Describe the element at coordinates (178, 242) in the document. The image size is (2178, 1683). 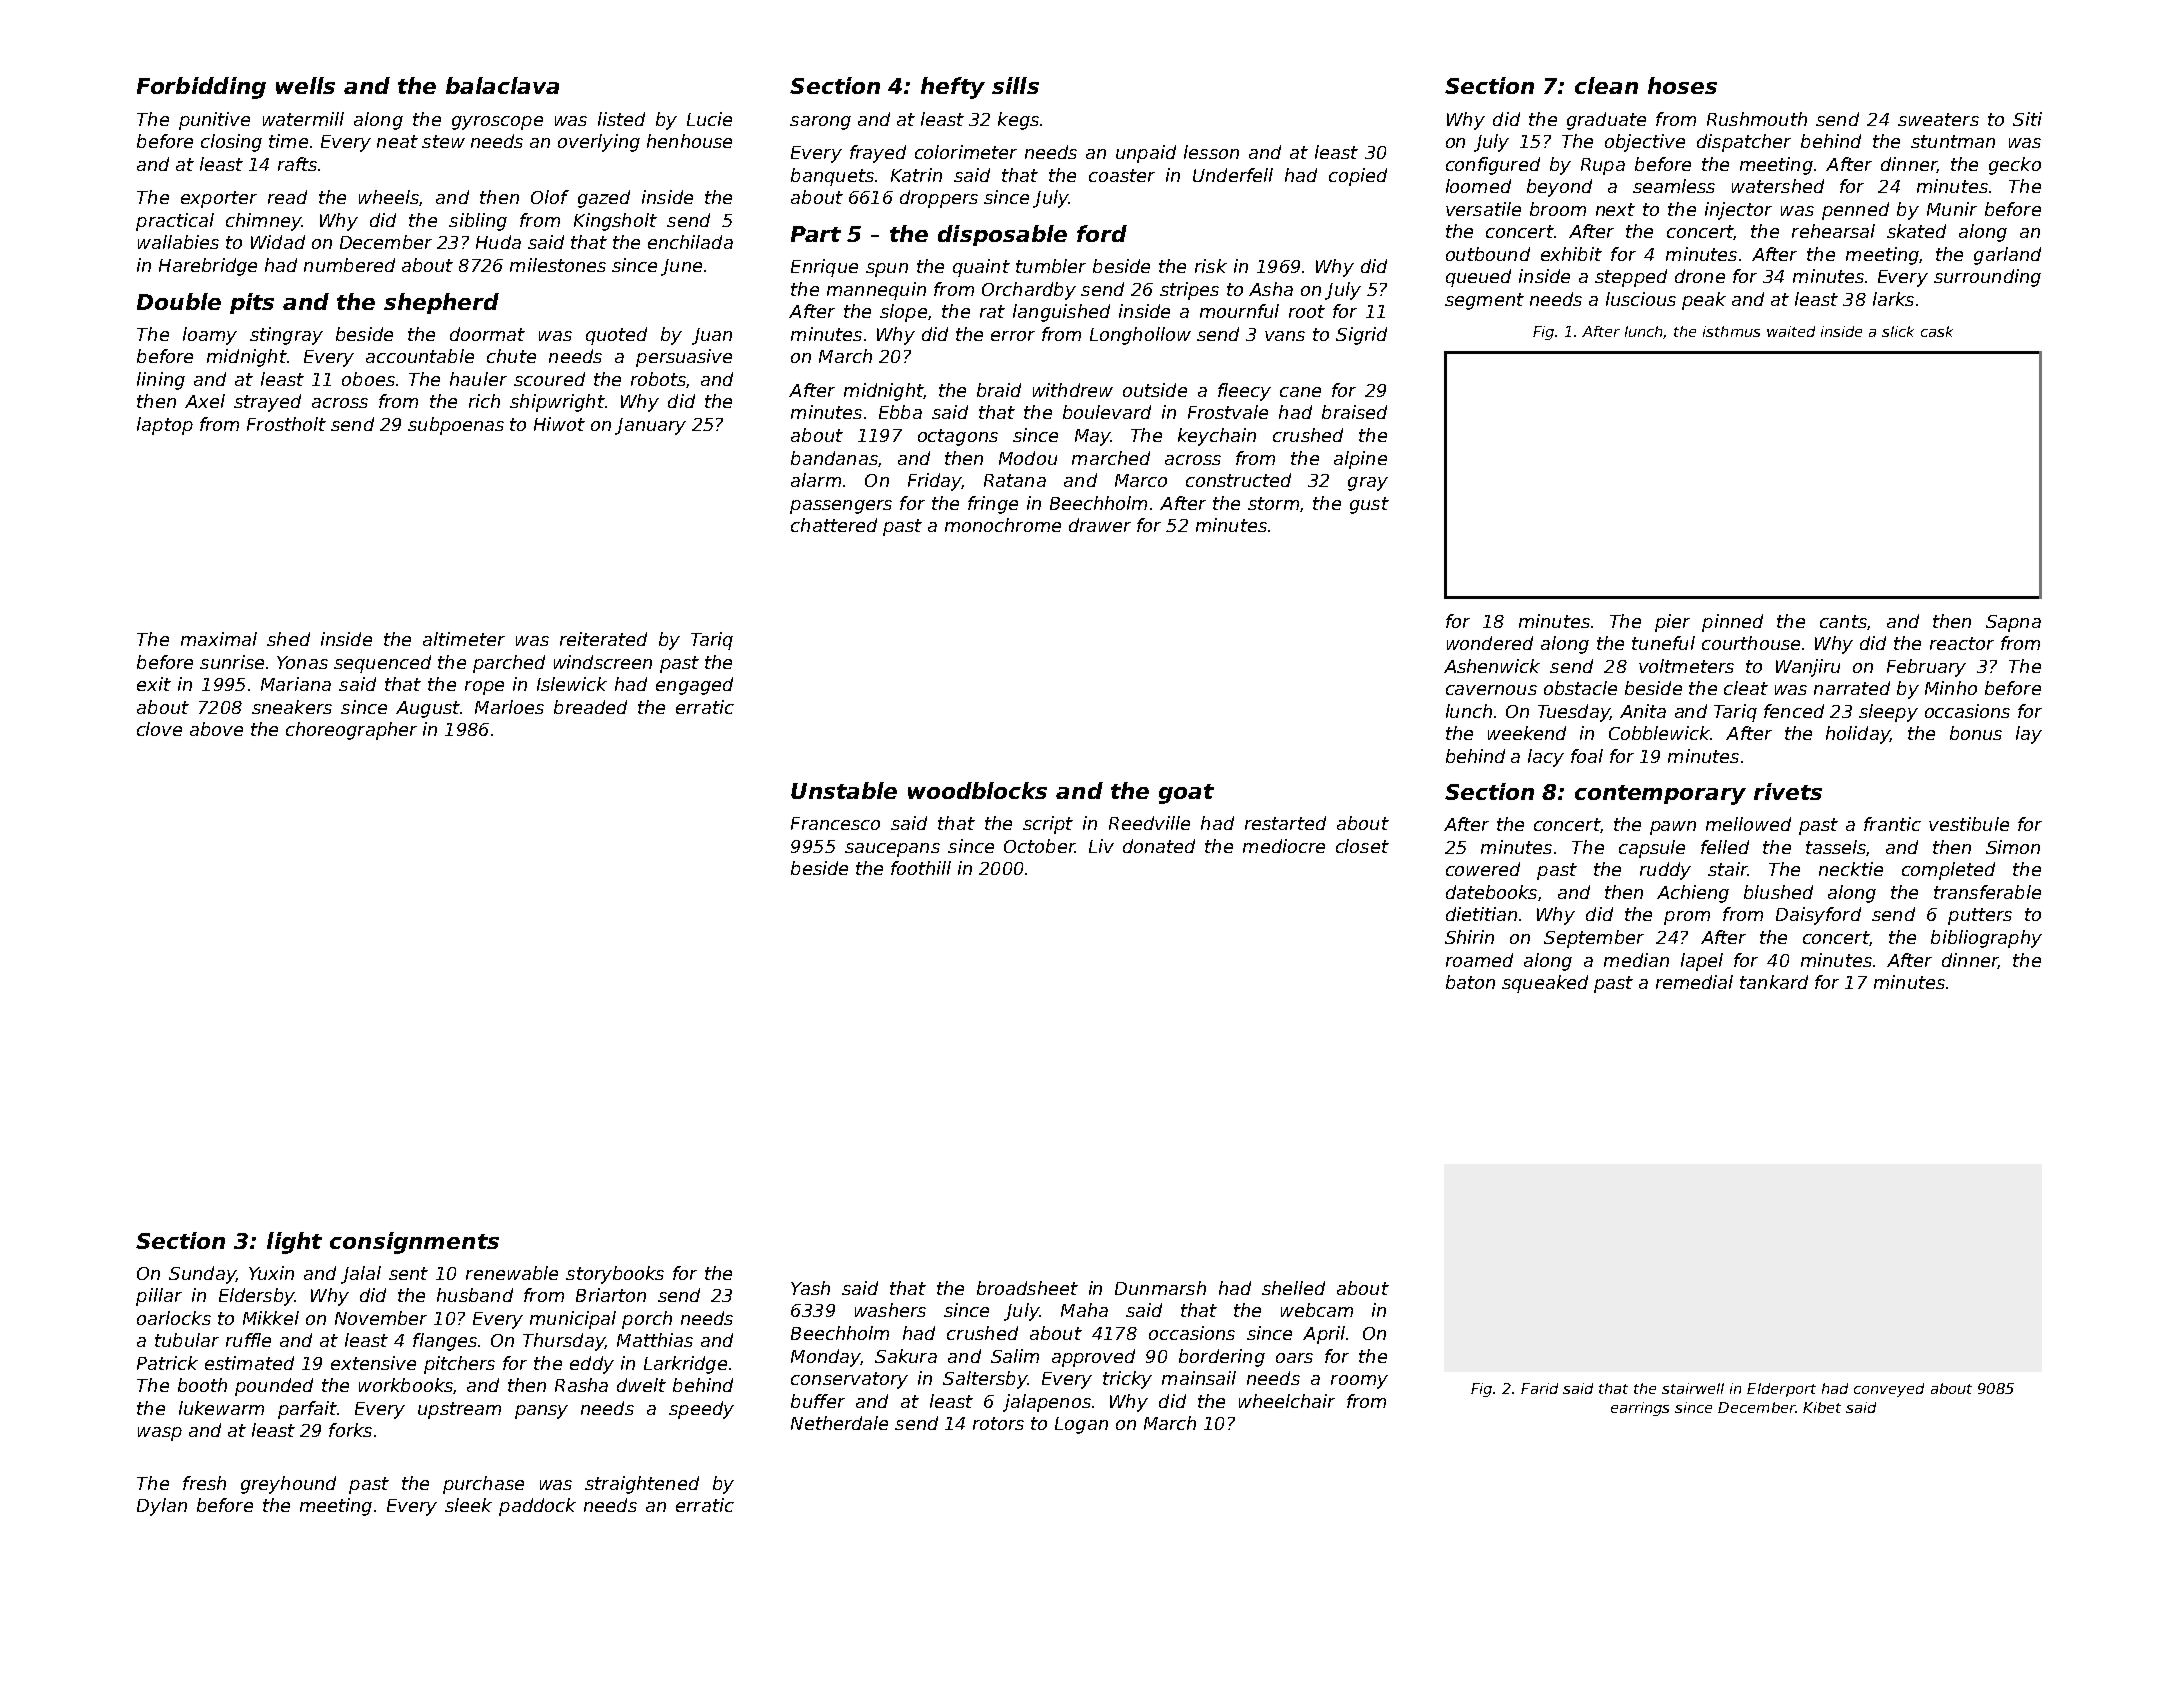
I see `wallabies` at that location.
